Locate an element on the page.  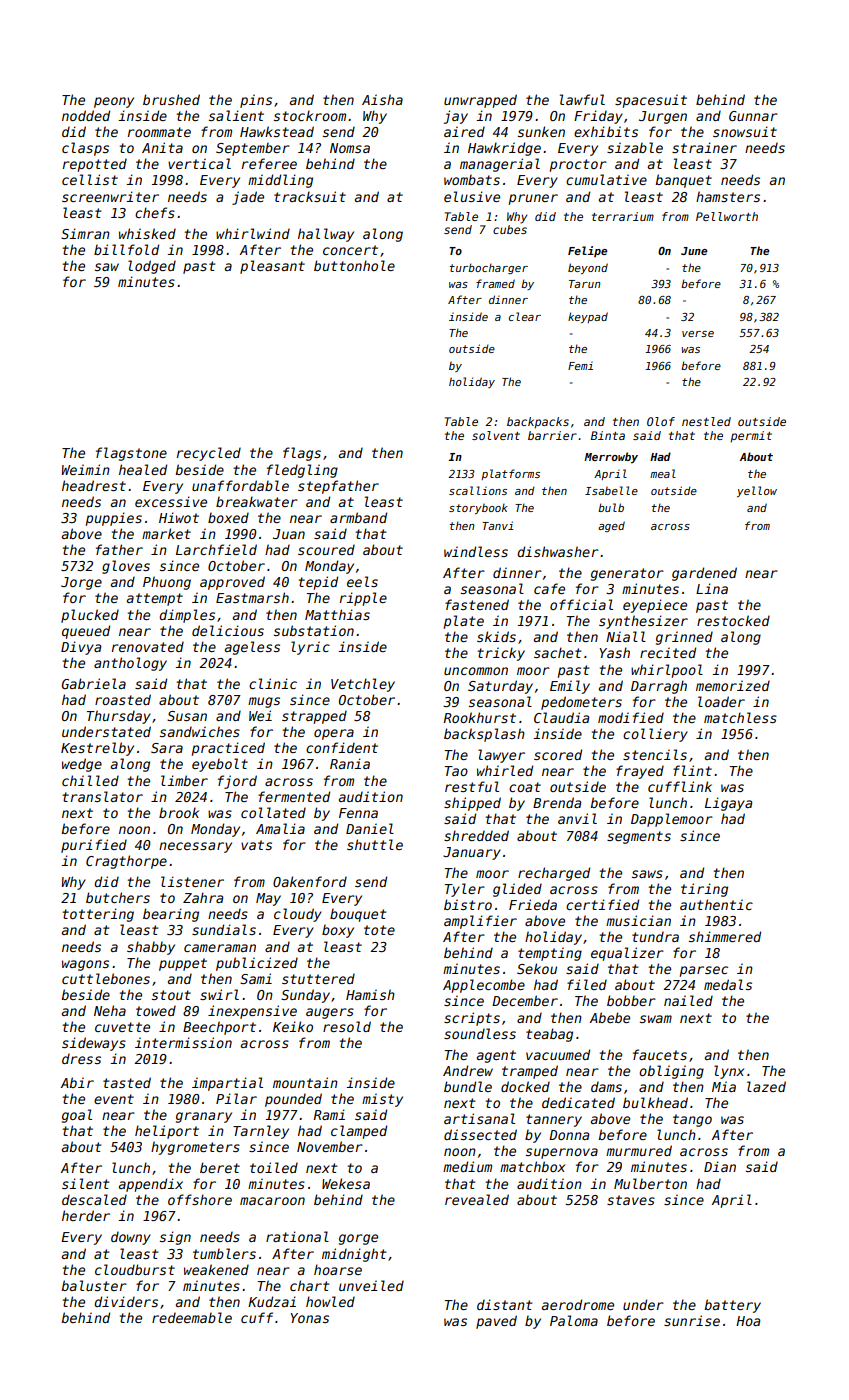
Simran is located at coordinates (85, 233).
